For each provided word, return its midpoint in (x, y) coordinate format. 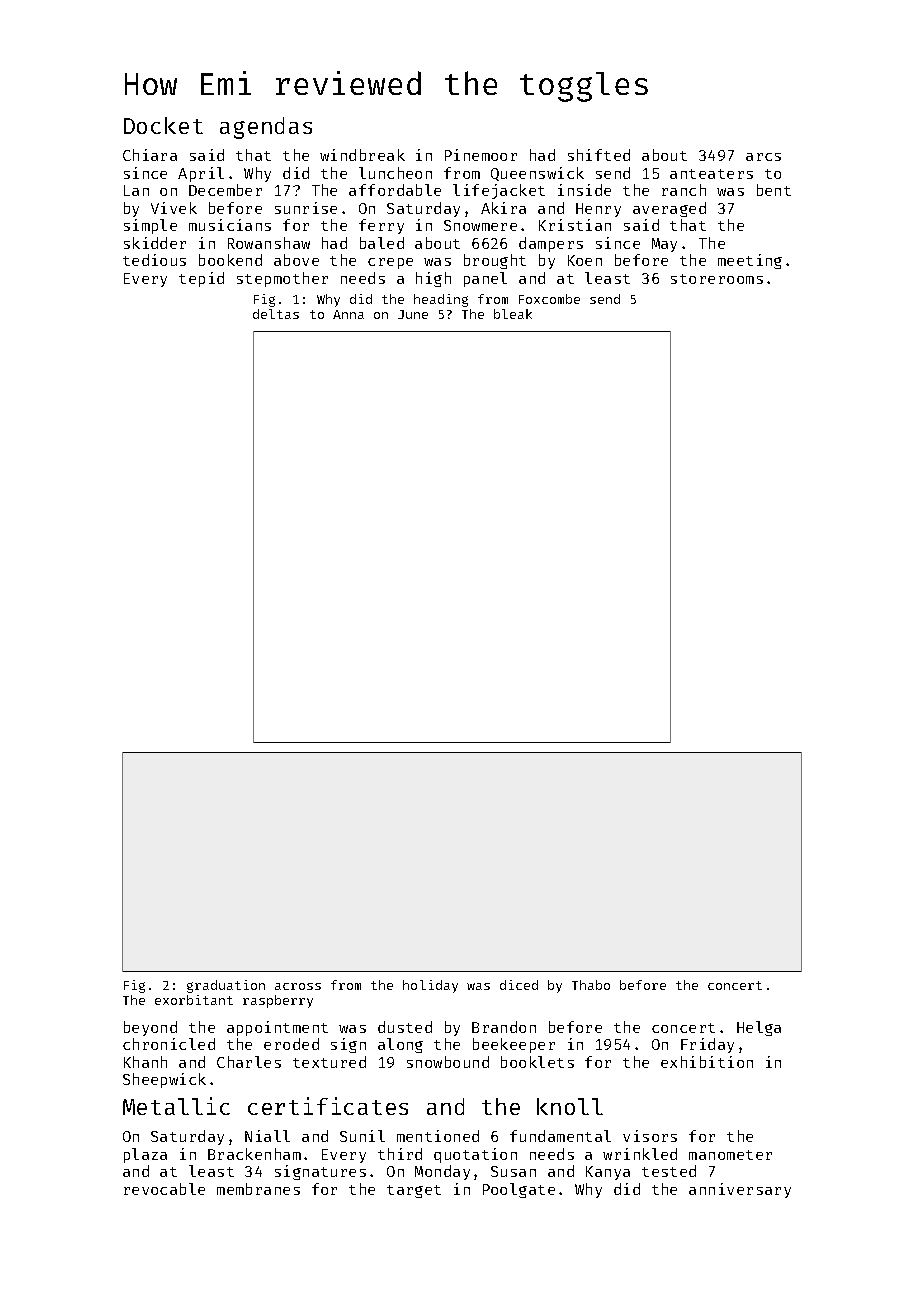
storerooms (717, 279)
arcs (763, 157)
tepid (201, 279)
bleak (513, 314)
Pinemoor (481, 155)
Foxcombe (549, 299)
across (298, 986)
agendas (266, 128)
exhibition (707, 1062)
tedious (154, 260)
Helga (759, 1028)
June (413, 314)
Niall (267, 1136)
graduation (226, 986)
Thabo (591, 985)
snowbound (448, 1062)
